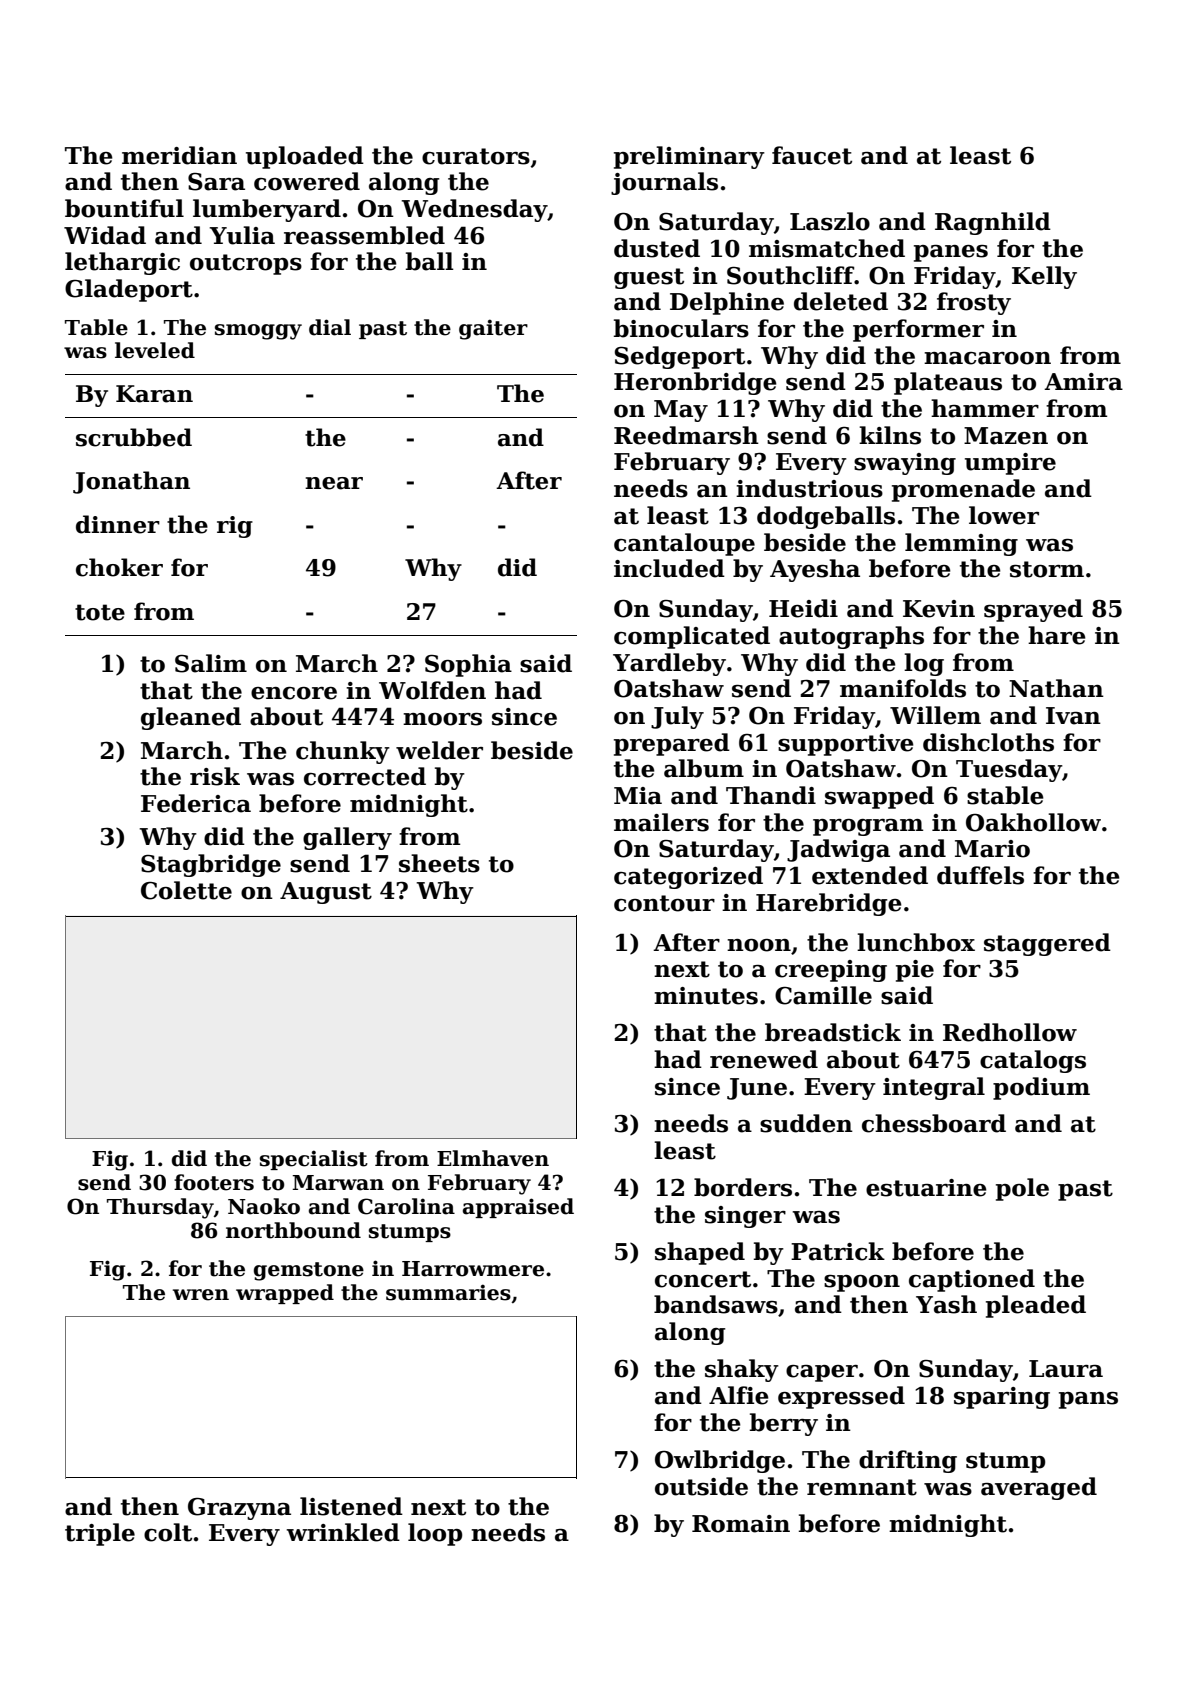 The image size is (1190, 1683). Describe the element at coordinates (168, 1532) in the screenshot. I see `colt` at that location.
